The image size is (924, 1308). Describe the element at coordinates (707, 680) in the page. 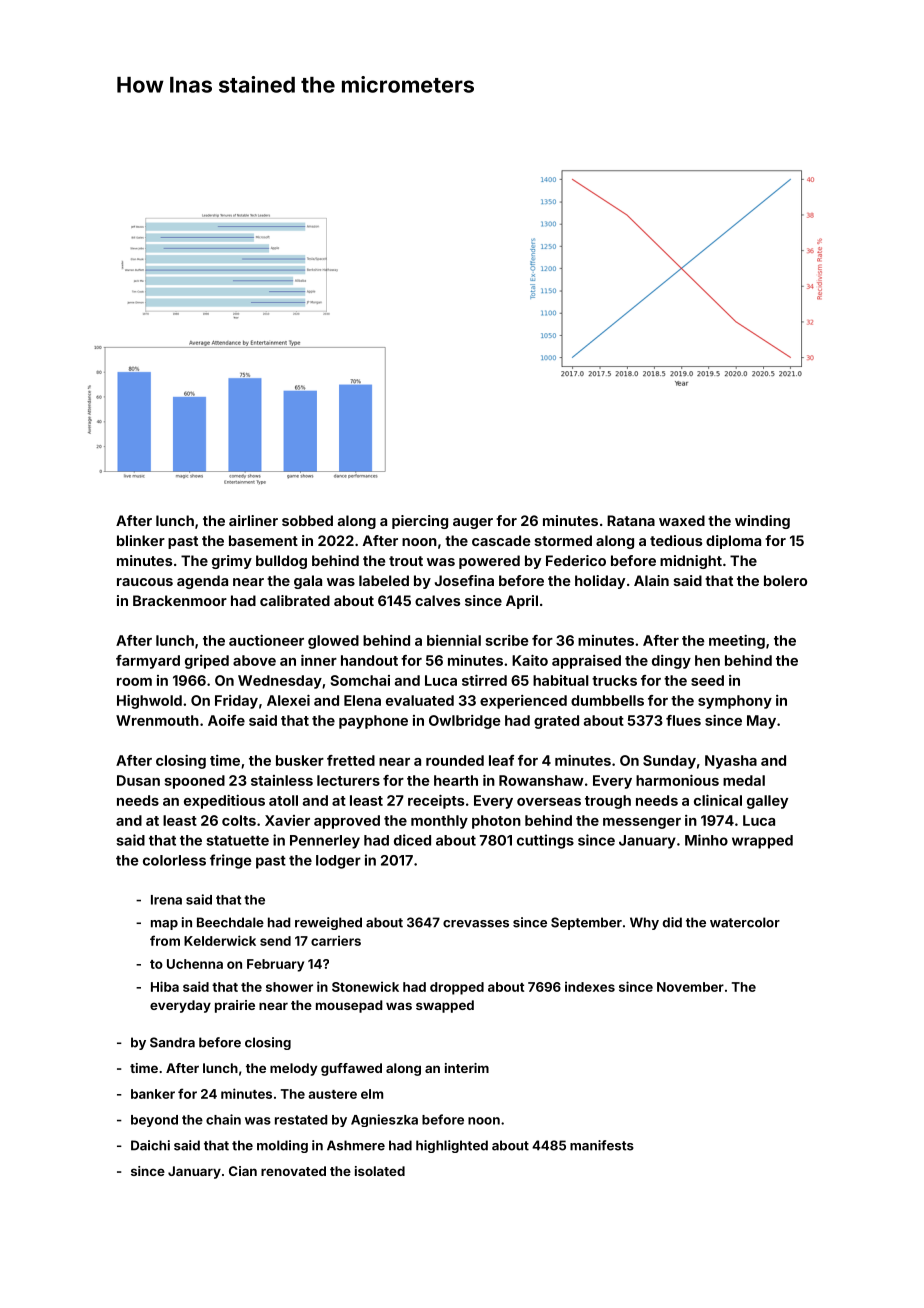

I see `seed` at that location.
